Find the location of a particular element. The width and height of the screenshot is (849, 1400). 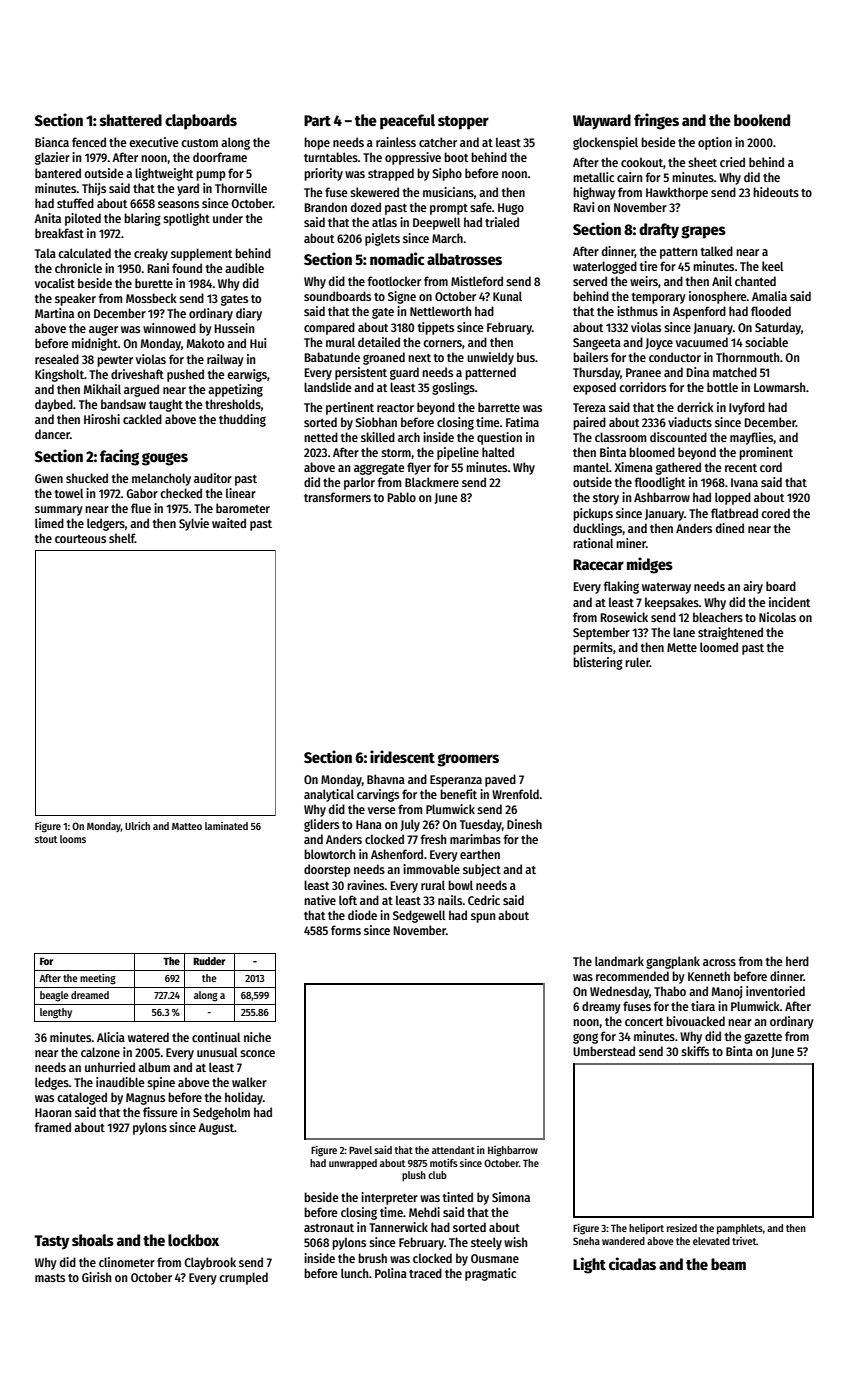

analytical is located at coordinates (329, 795).
